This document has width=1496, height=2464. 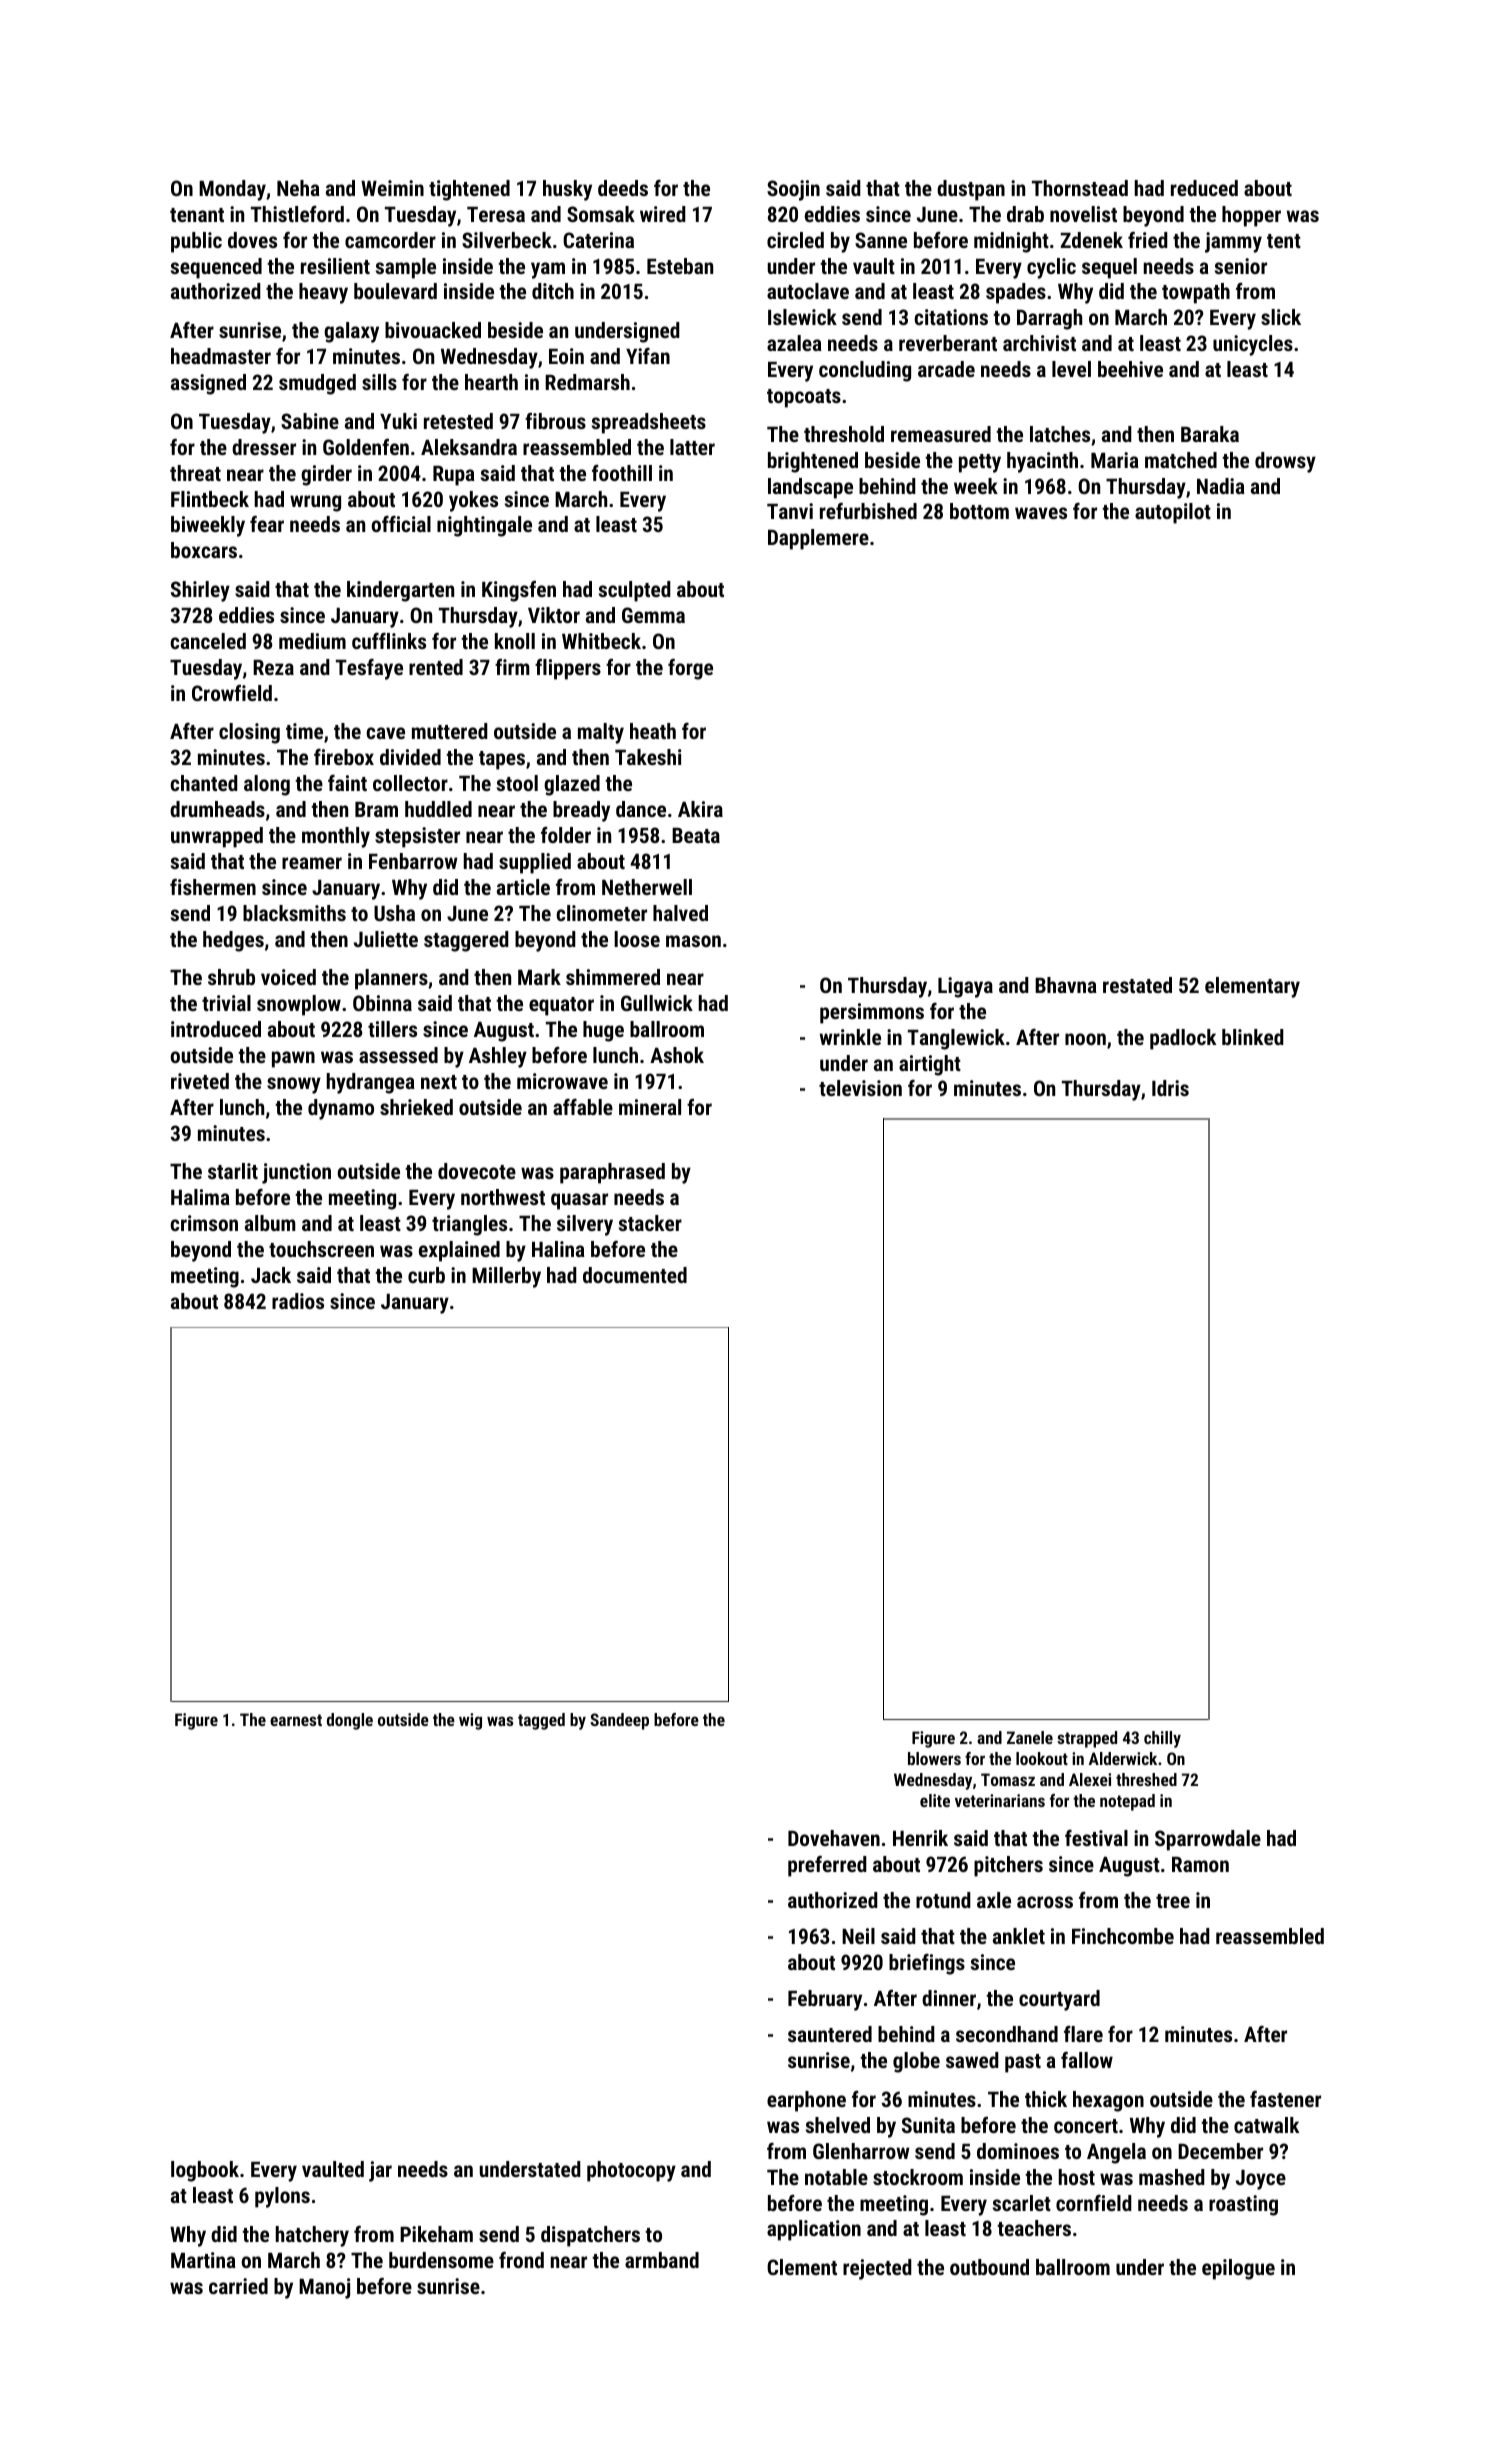 I want to click on Manoj, so click(x=324, y=2288).
